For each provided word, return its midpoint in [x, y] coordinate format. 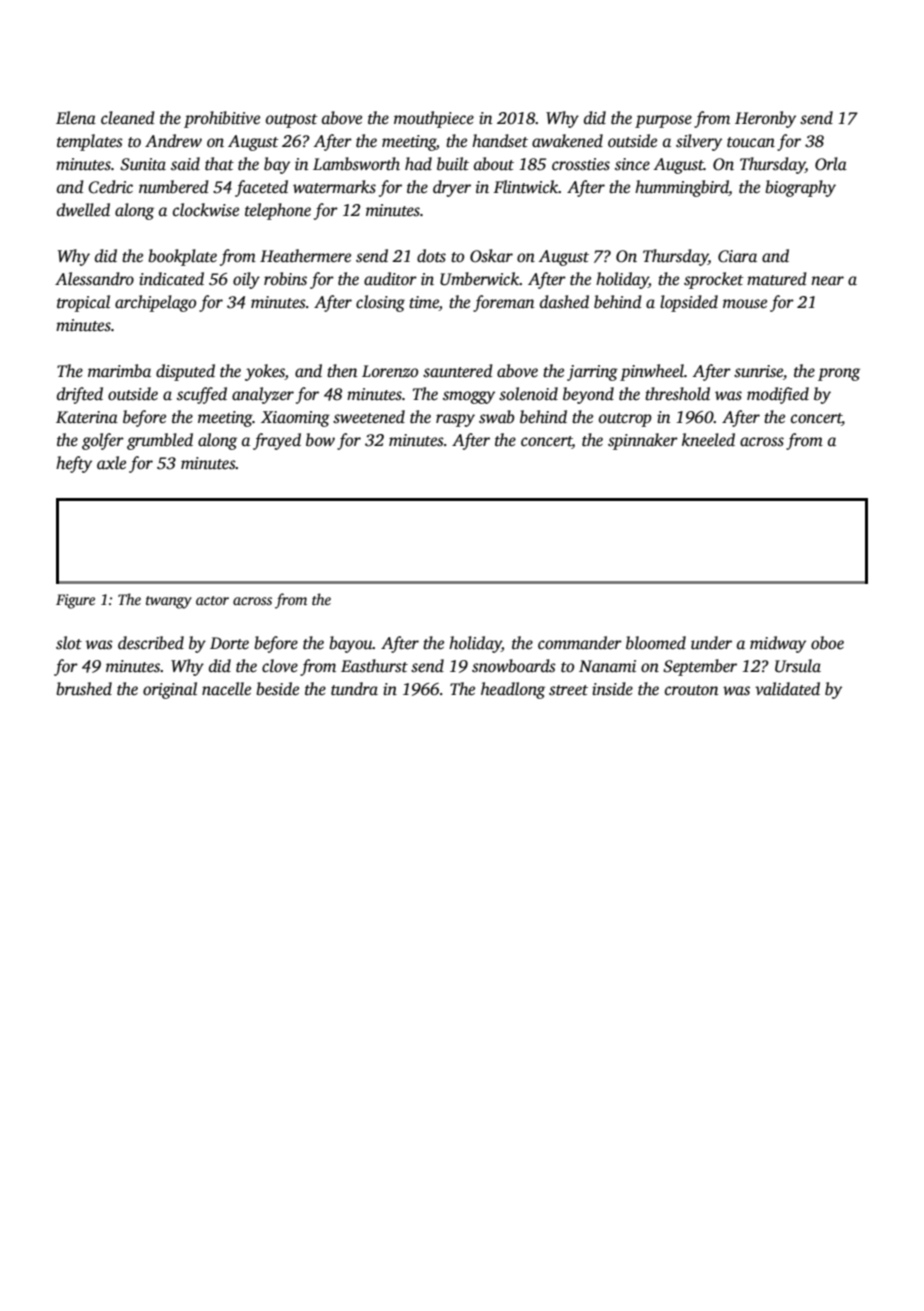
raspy [455, 420]
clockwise [206, 210]
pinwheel [652, 372]
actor [212, 600]
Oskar [491, 256]
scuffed [202, 395]
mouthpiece [434, 119]
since [632, 164]
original [170, 690]
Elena [76, 118]
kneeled [708, 440]
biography [800, 188]
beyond [588, 395]
